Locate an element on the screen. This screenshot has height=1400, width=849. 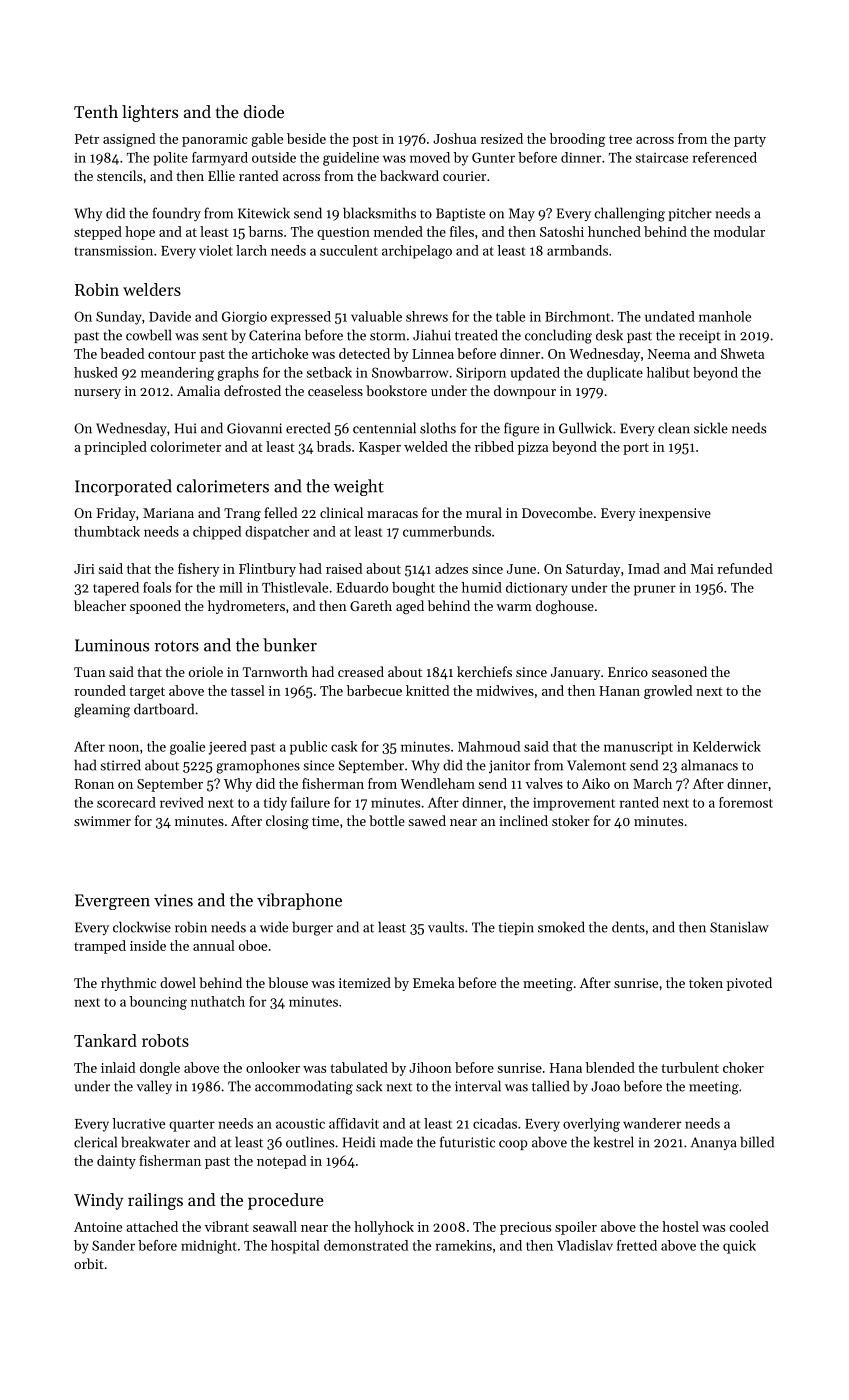
Stanislaw is located at coordinates (739, 927).
